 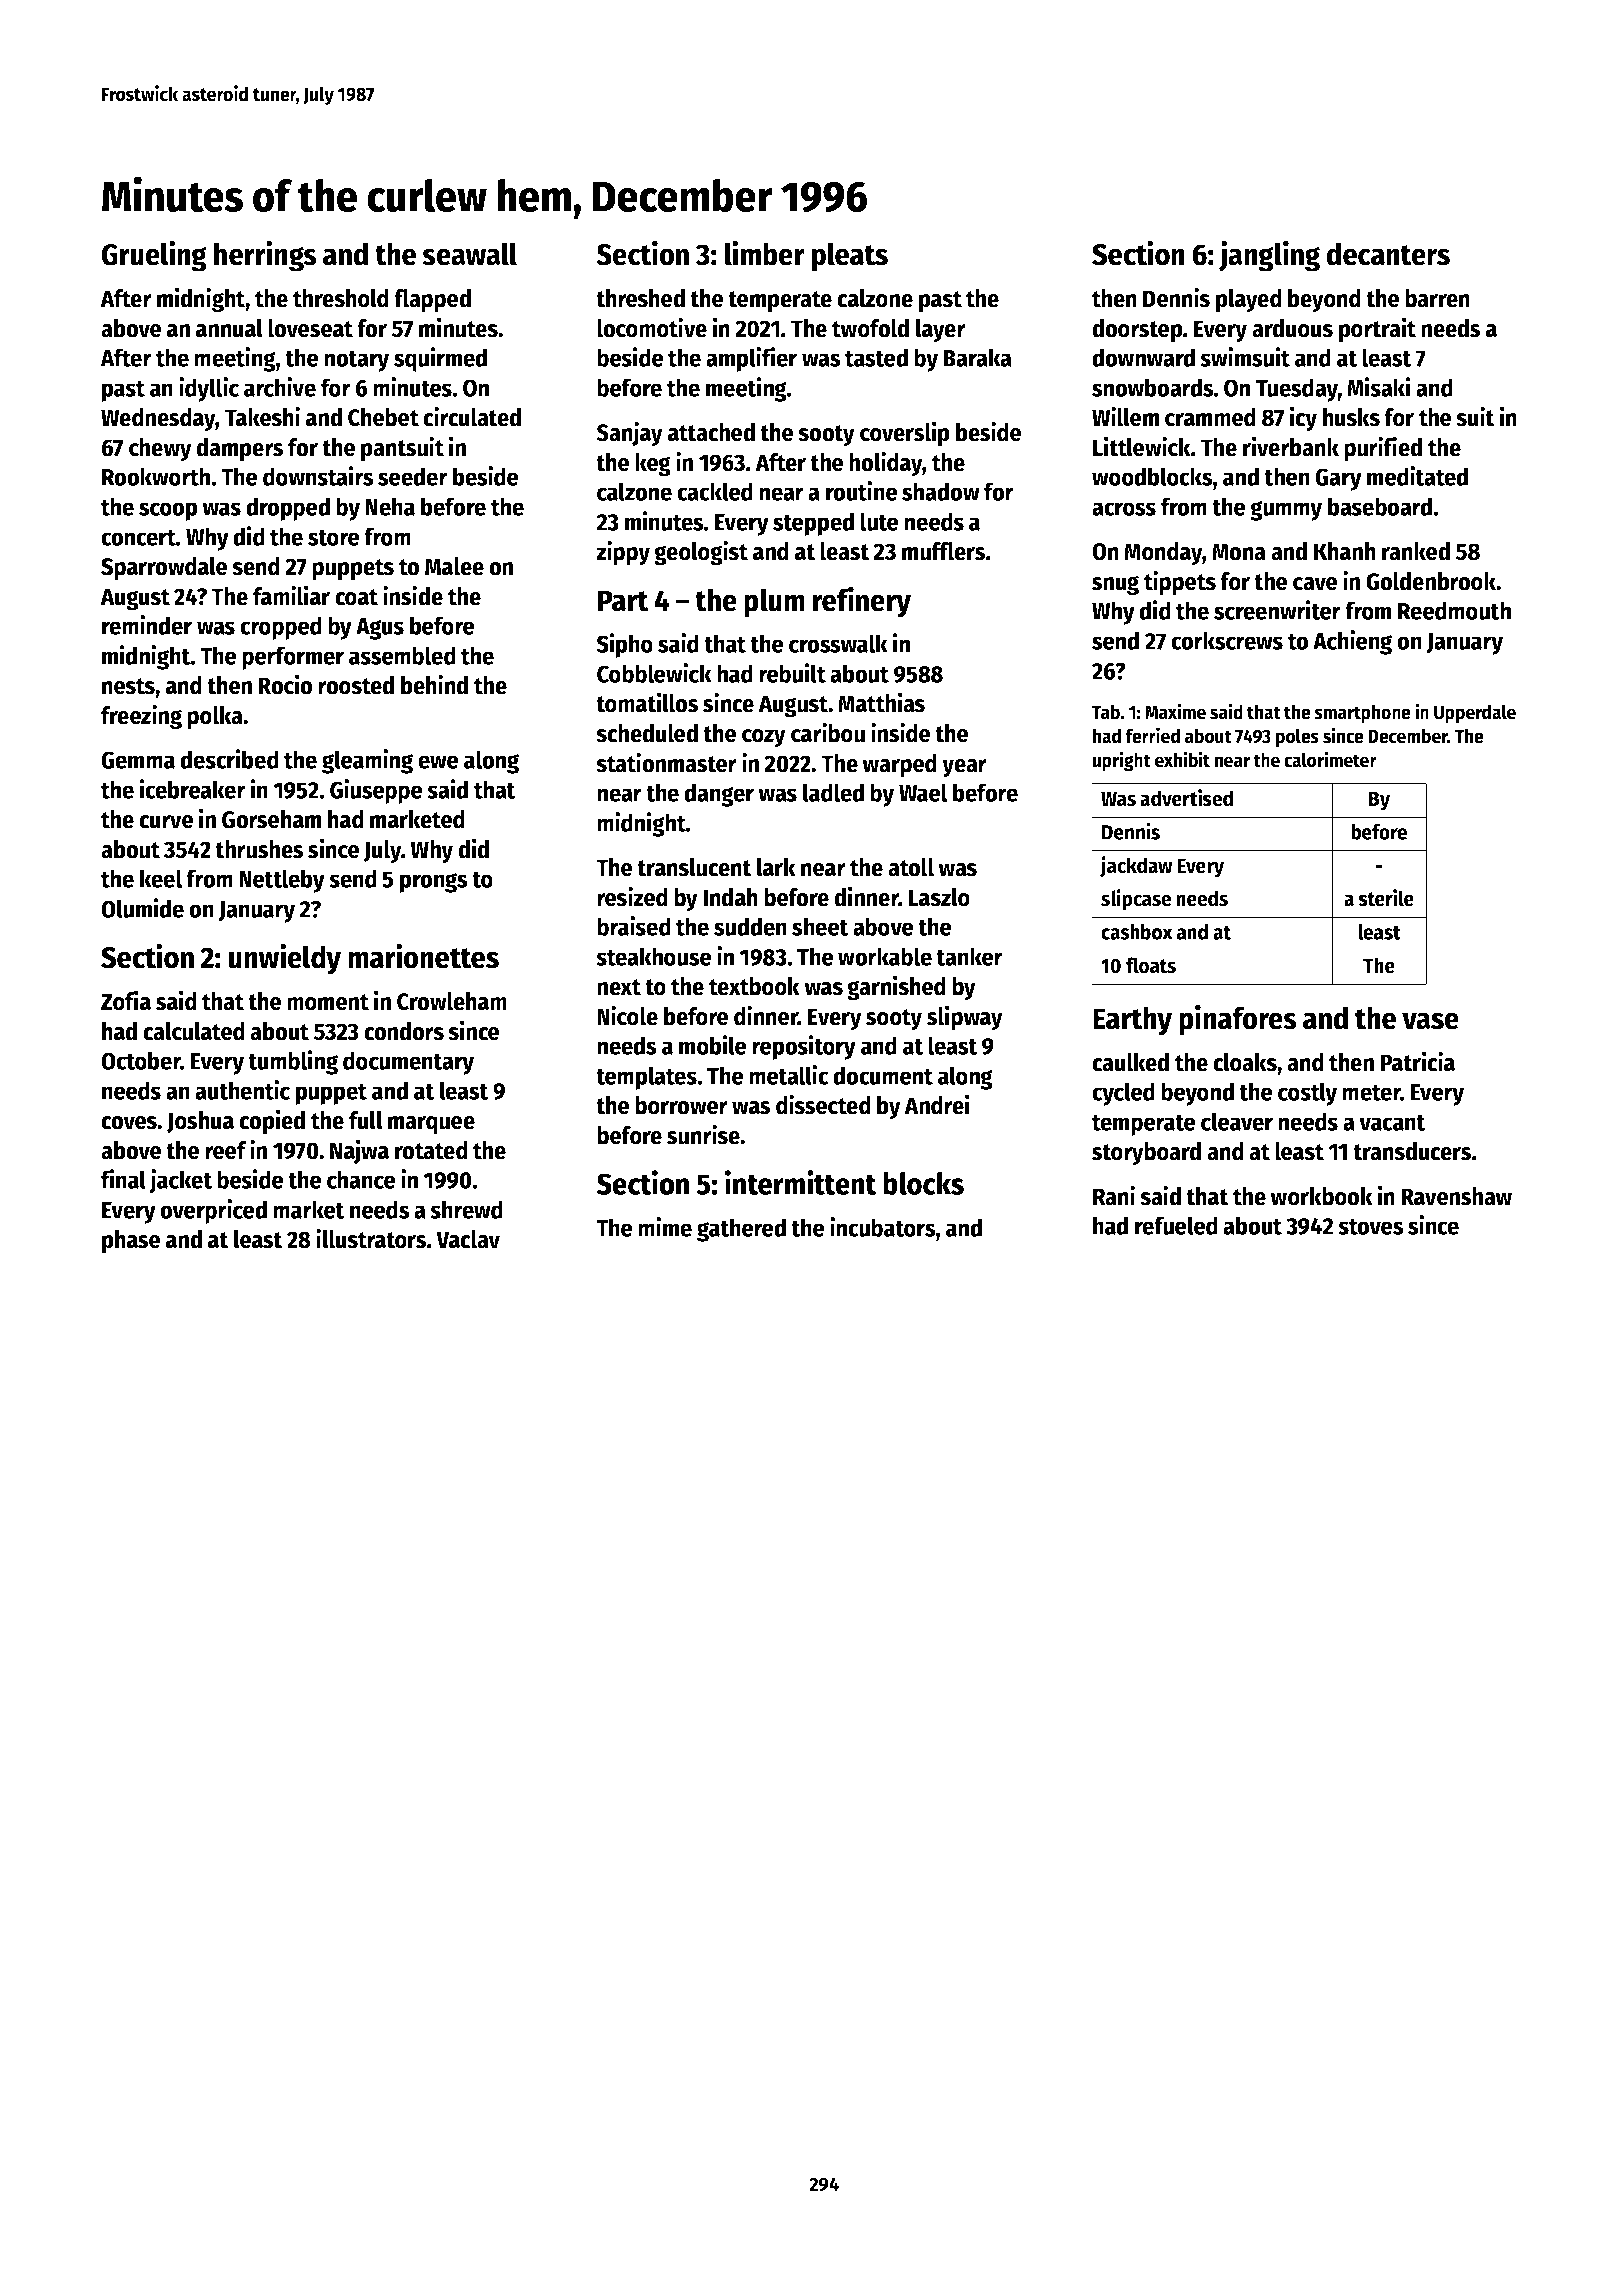 I want to click on jangling, so click(x=1269, y=256).
